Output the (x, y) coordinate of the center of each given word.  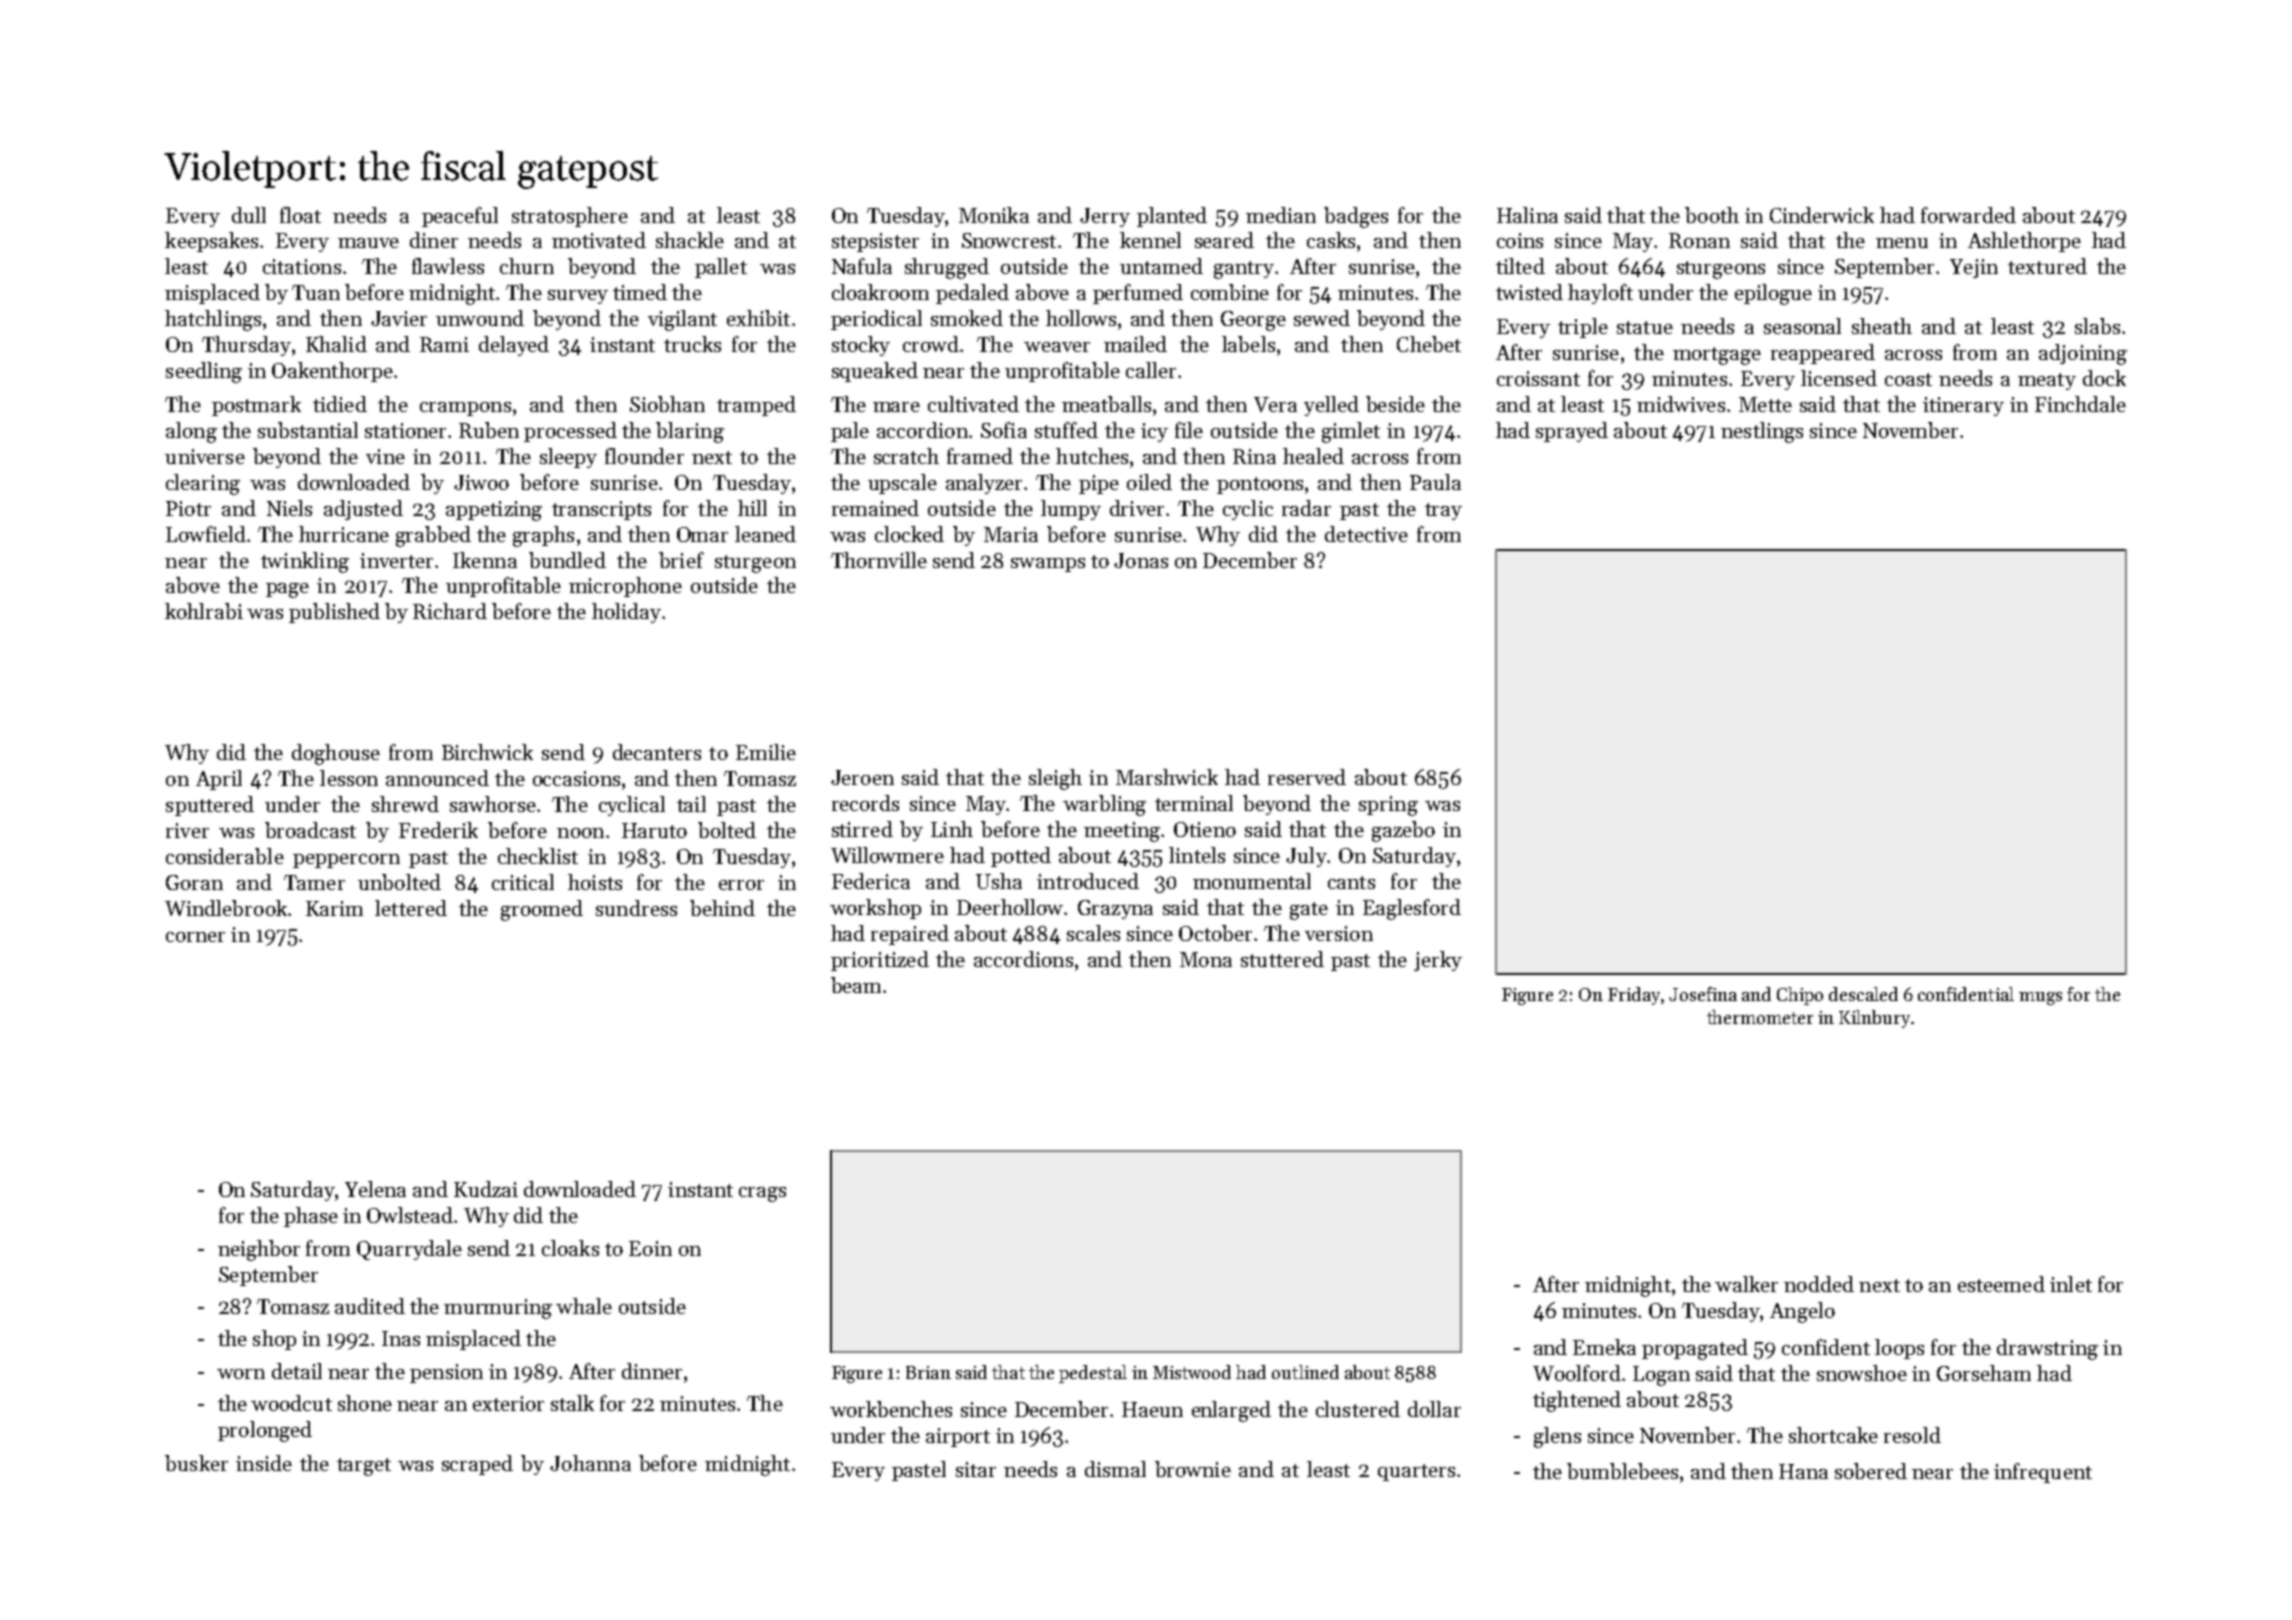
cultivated (973, 404)
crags (762, 1194)
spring (1388, 806)
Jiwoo (481, 482)
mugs (2040, 998)
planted (1172, 217)
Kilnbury (1874, 1019)
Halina (1527, 215)
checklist (538, 856)
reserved (1307, 777)
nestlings (1762, 432)
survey (578, 297)
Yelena (375, 1189)
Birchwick (487, 752)
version (1339, 933)
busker (196, 1463)
